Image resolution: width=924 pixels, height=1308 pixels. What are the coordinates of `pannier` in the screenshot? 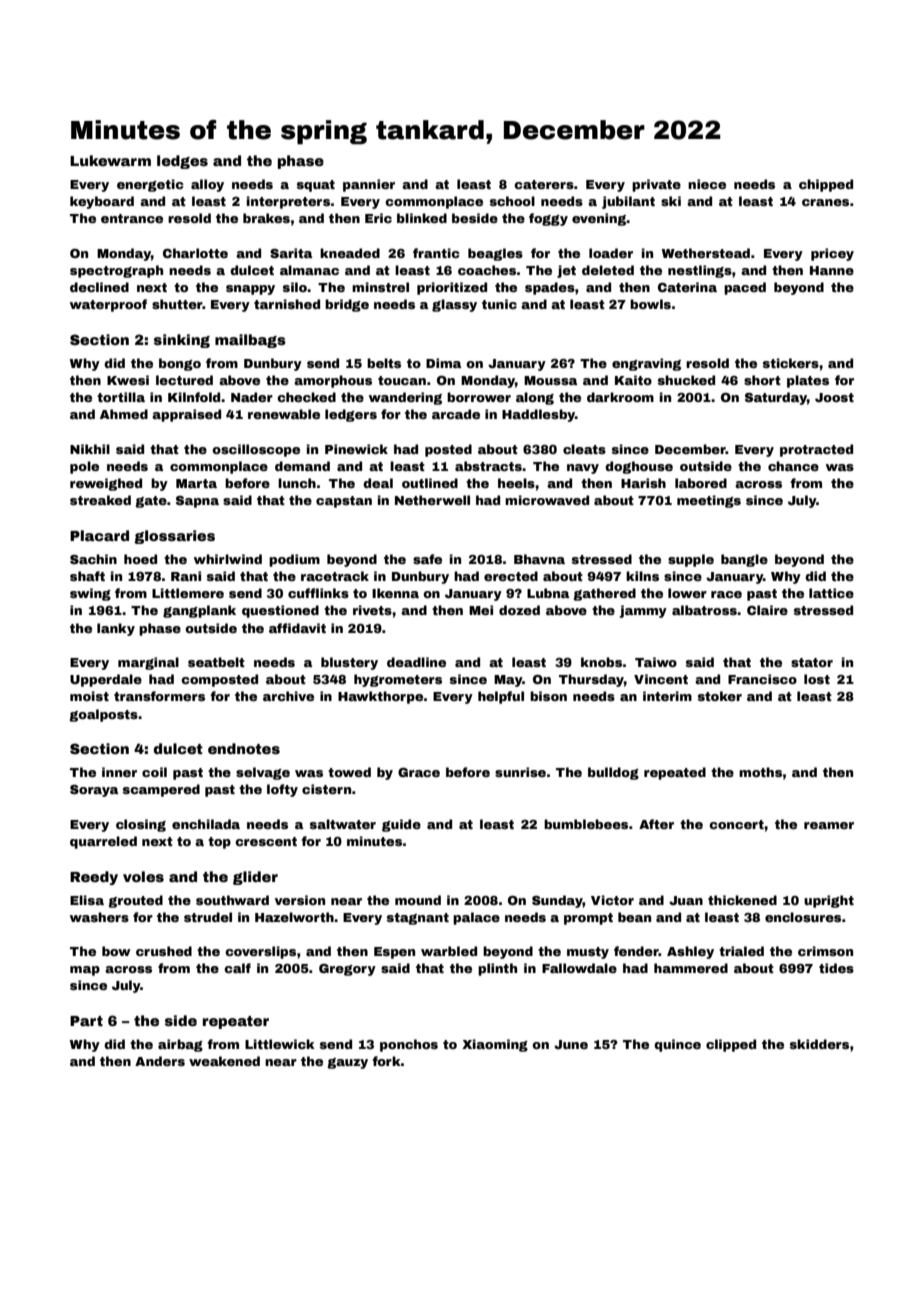 It's located at (369, 185).
